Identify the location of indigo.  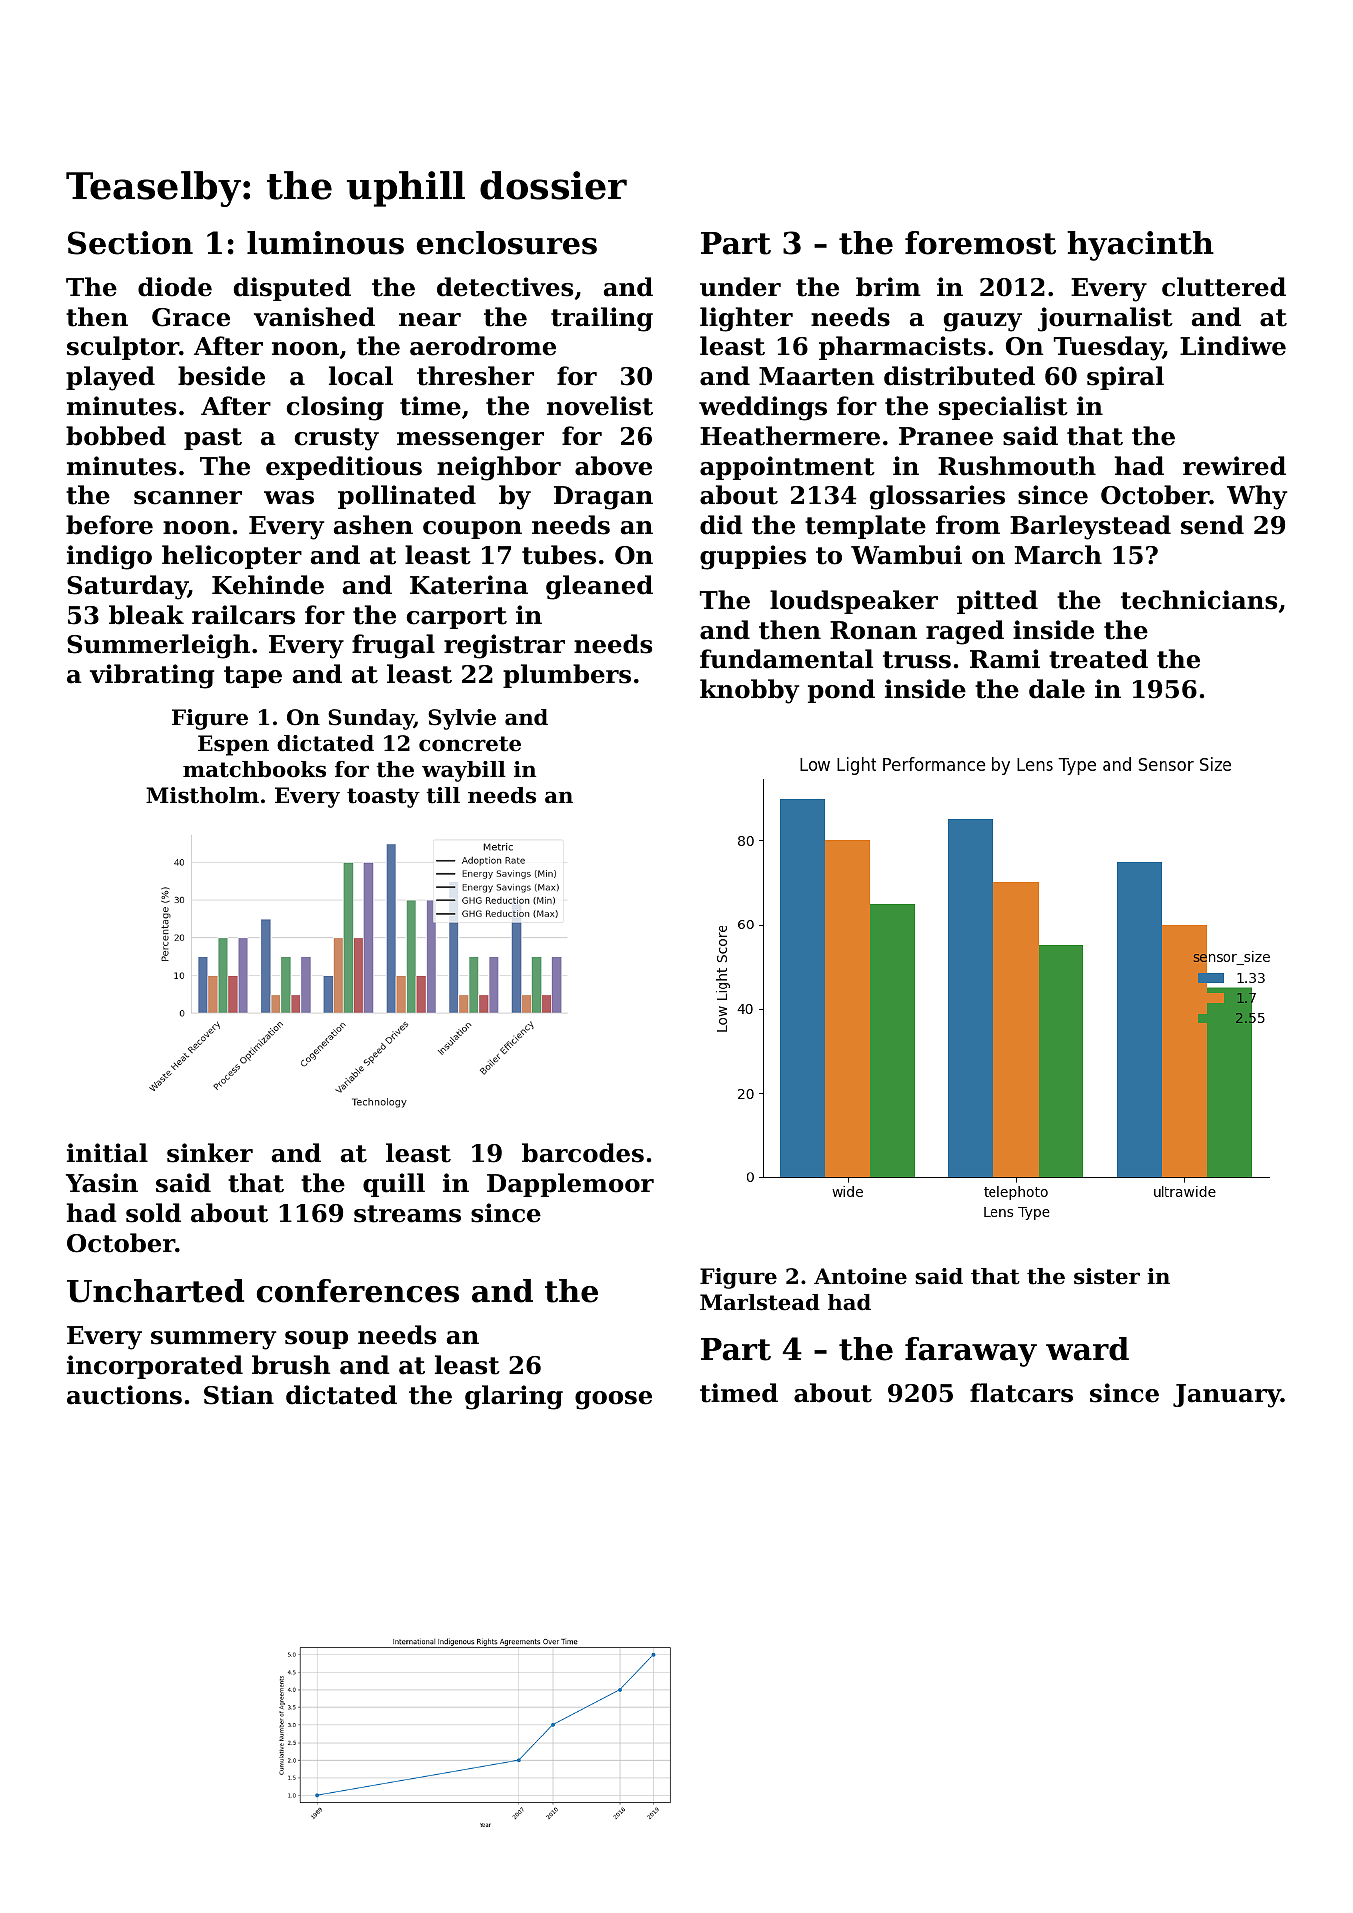
(109, 557).
